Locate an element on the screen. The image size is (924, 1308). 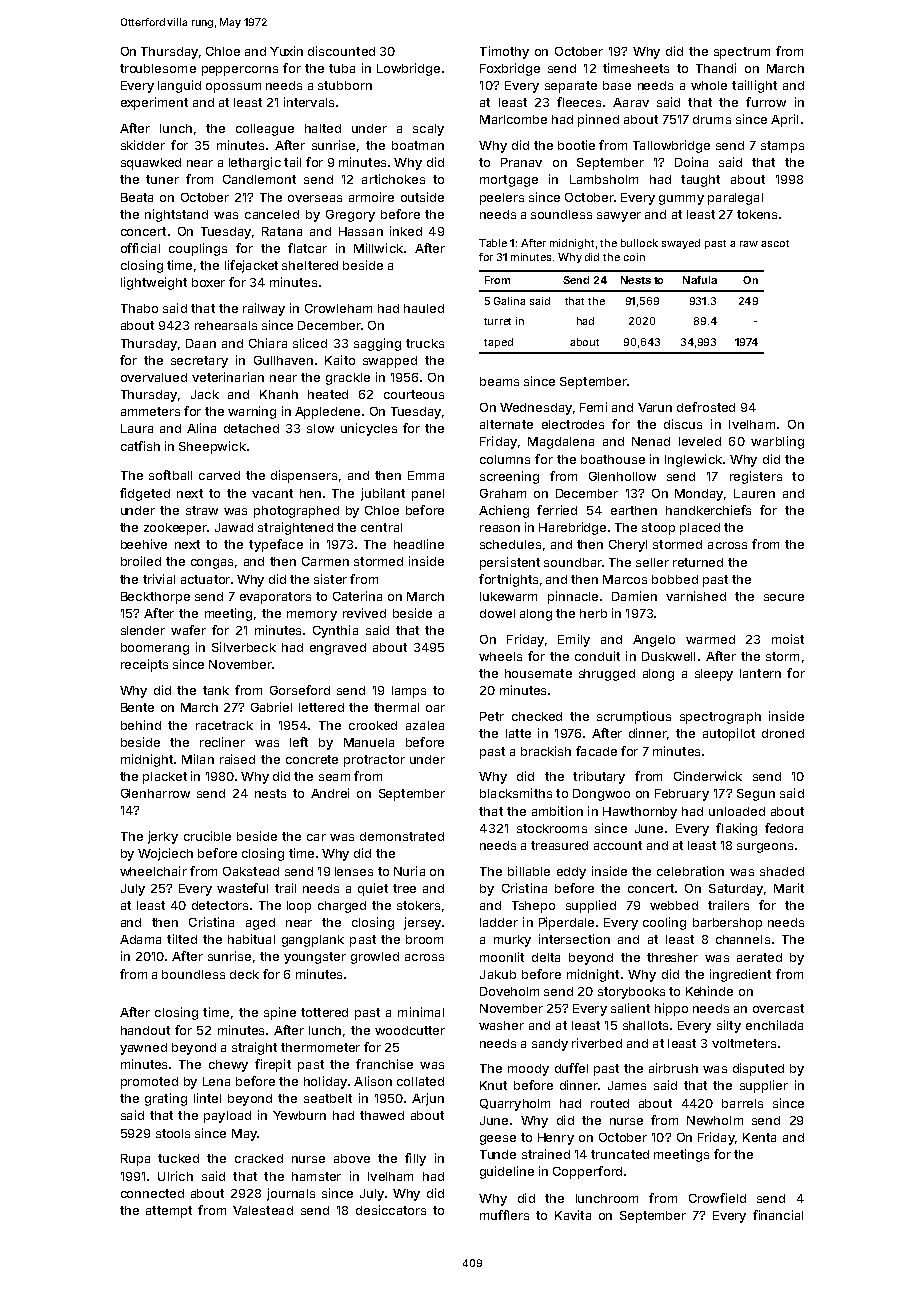
Timothy is located at coordinates (504, 52).
